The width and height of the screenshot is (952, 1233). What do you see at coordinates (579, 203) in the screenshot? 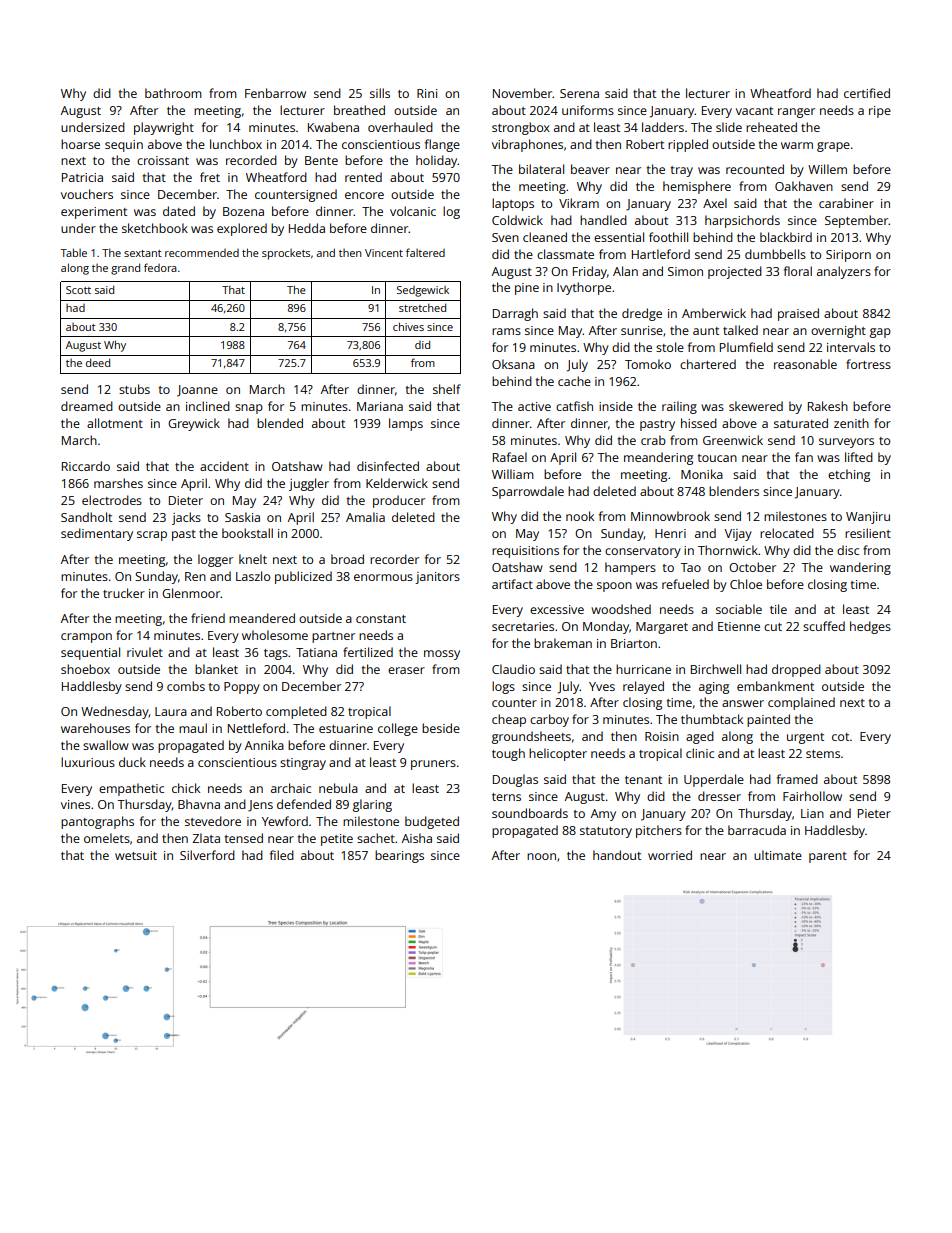
I see `Vikram` at bounding box center [579, 203].
